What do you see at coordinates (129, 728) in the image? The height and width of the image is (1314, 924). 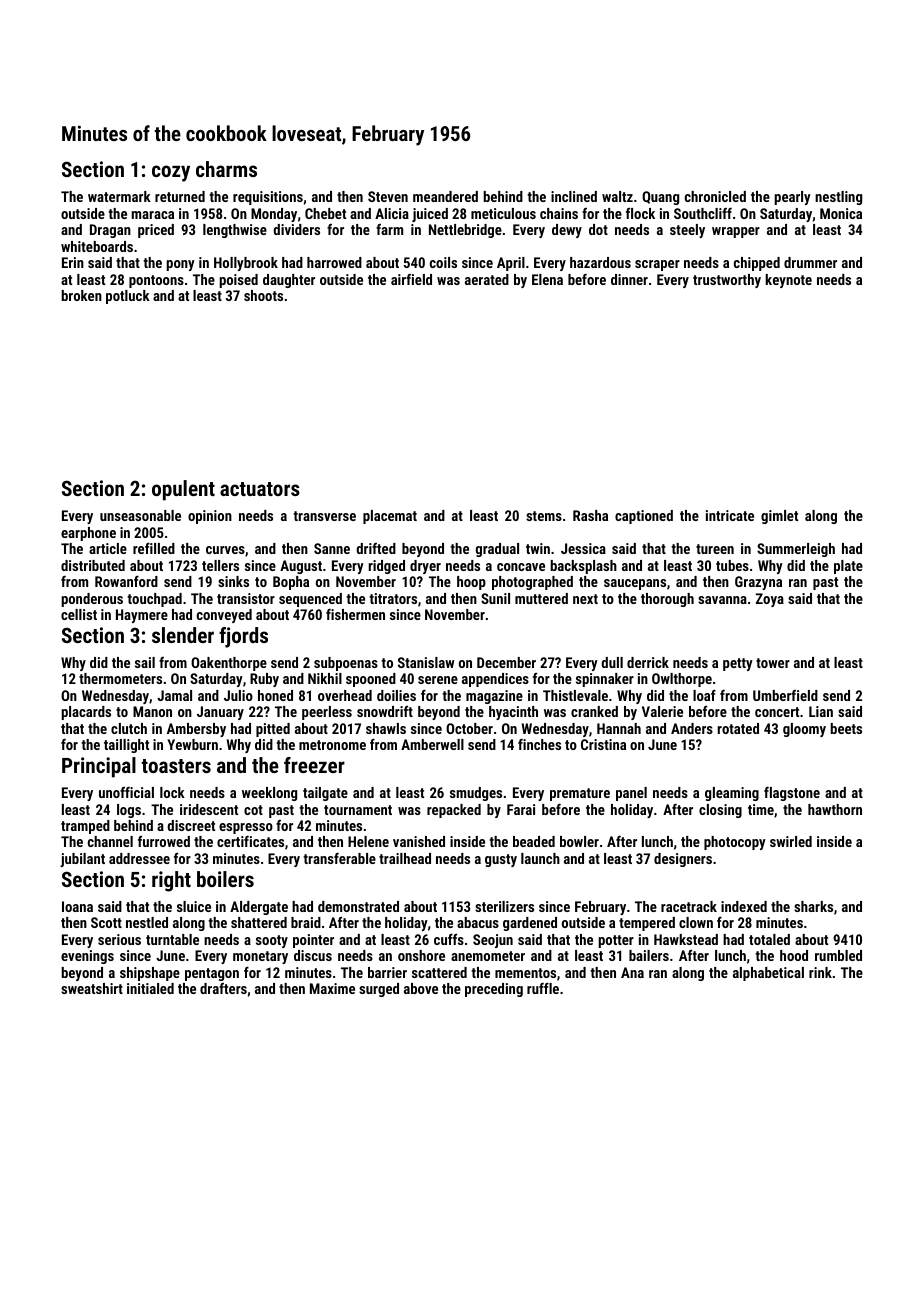 I see `clutch` at bounding box center [129, 728].
